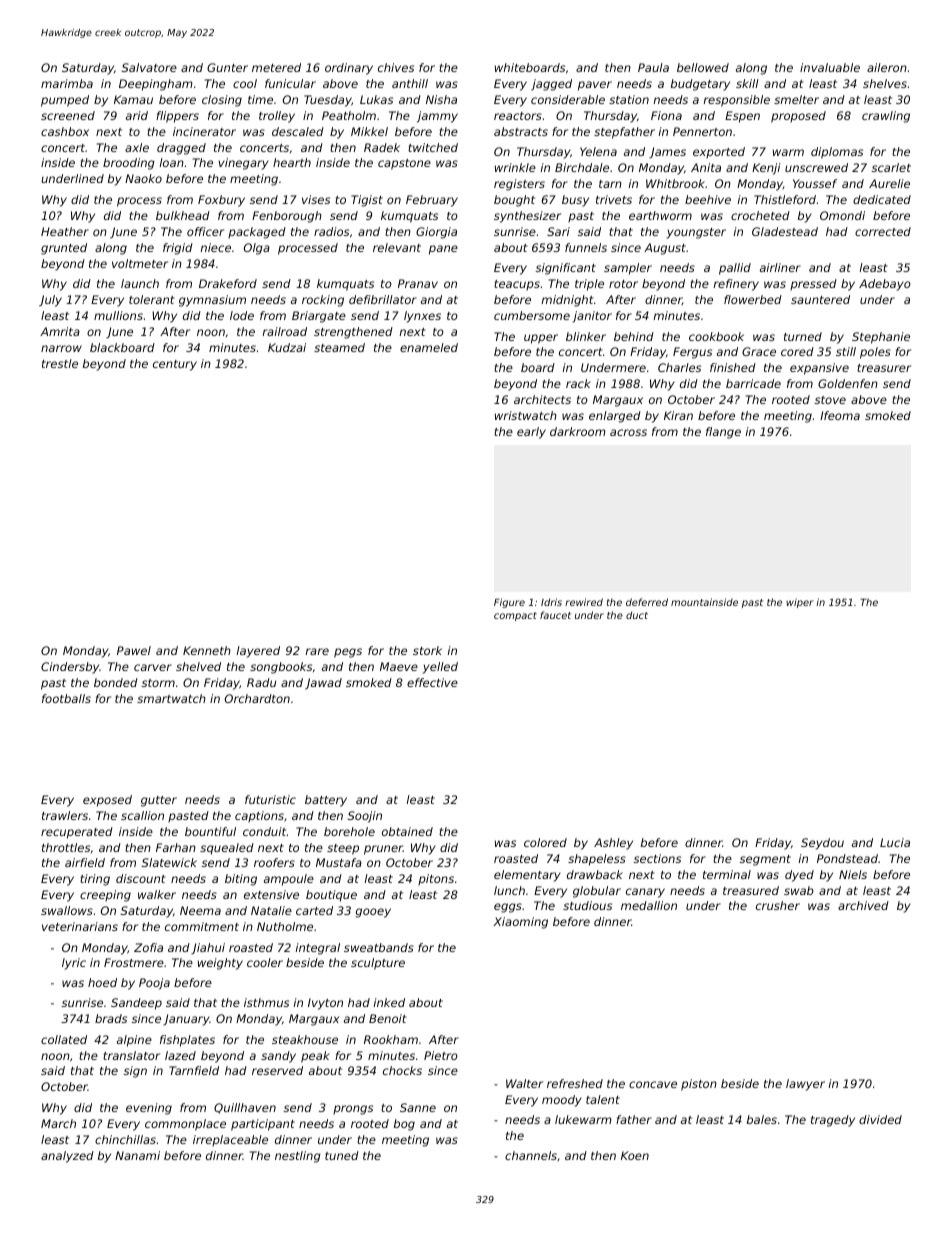 The width and height of the screenshot is (952, 1233). What do you see at coordinates (515, 167) in the screenshot?
I see `wrinkle` at bounding box center [515, 167].
